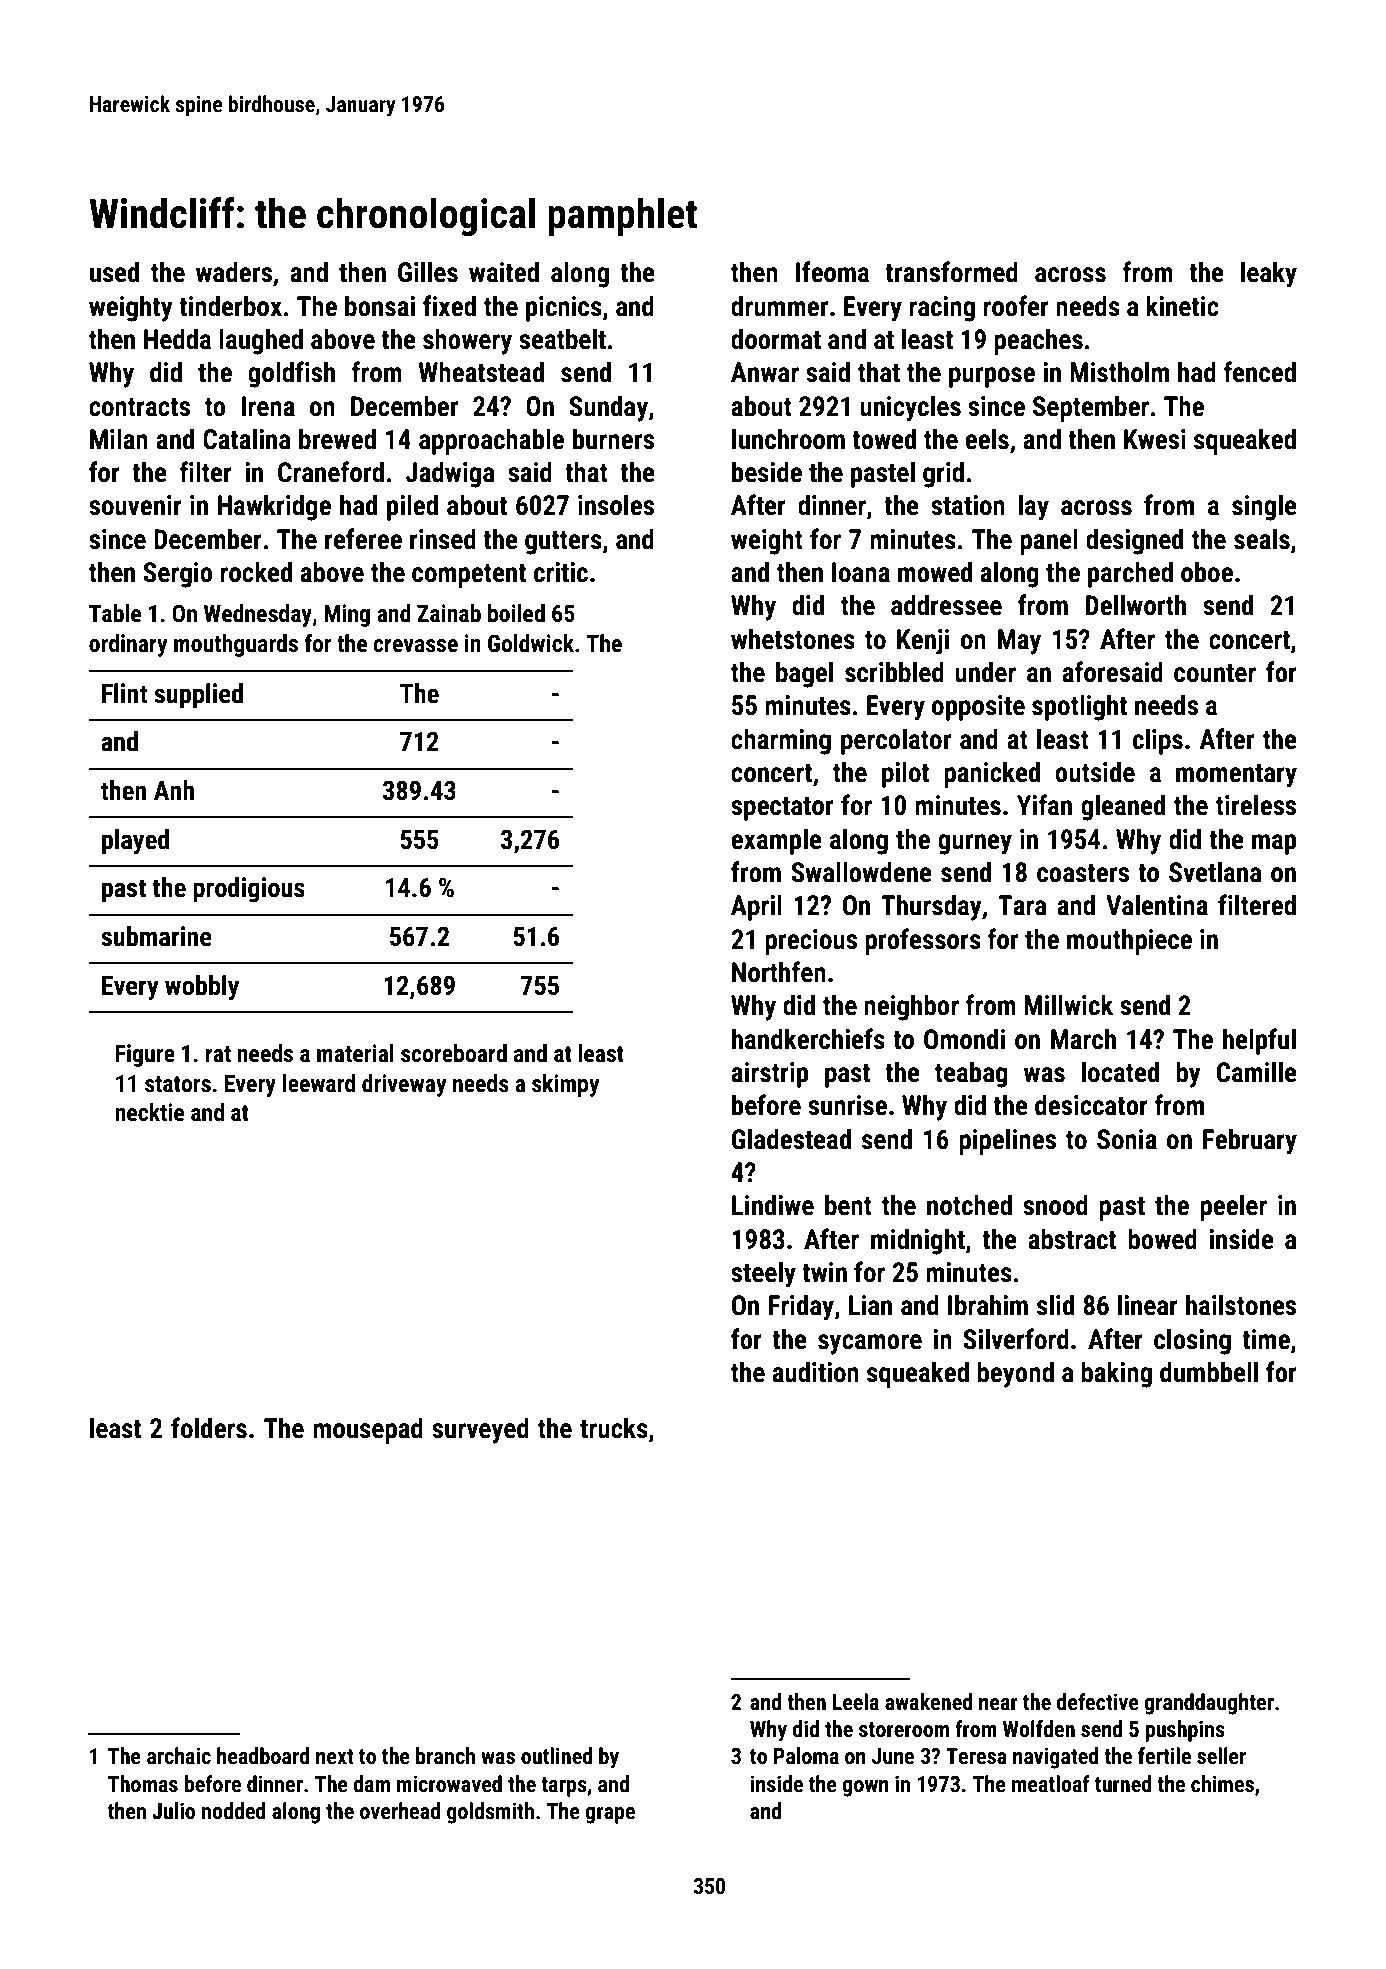  Describe the element at coordinates (773, 1205) in the image. I see `Lindiwe` at that location.
